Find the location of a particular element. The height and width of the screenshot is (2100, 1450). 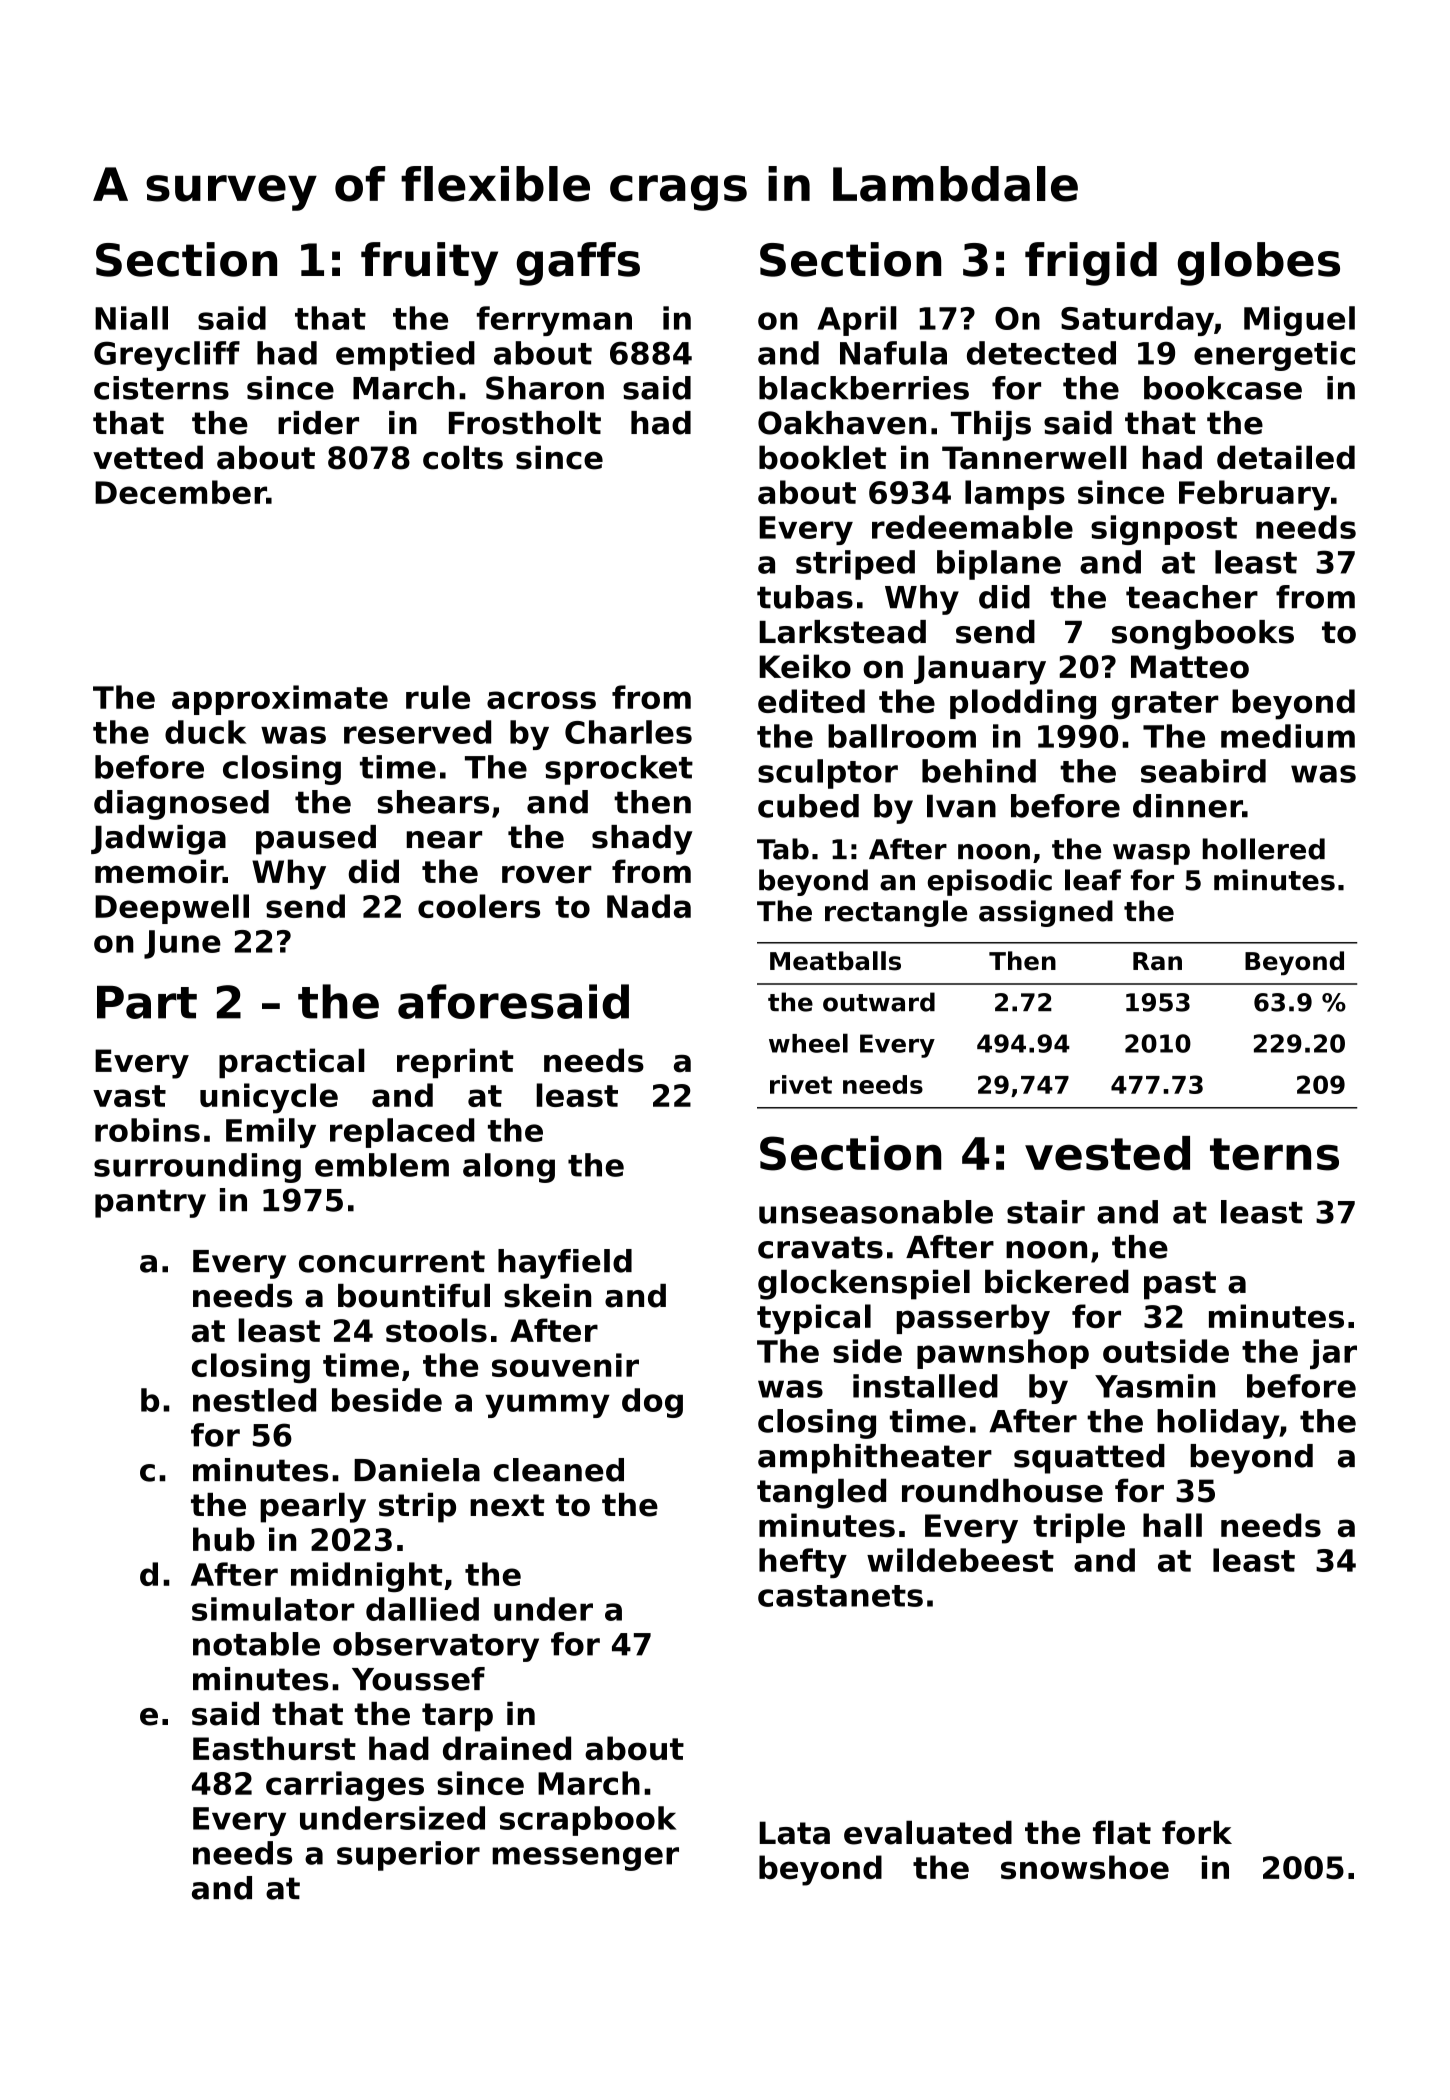

snowshoe is located at coordinates (1085, 1867).
